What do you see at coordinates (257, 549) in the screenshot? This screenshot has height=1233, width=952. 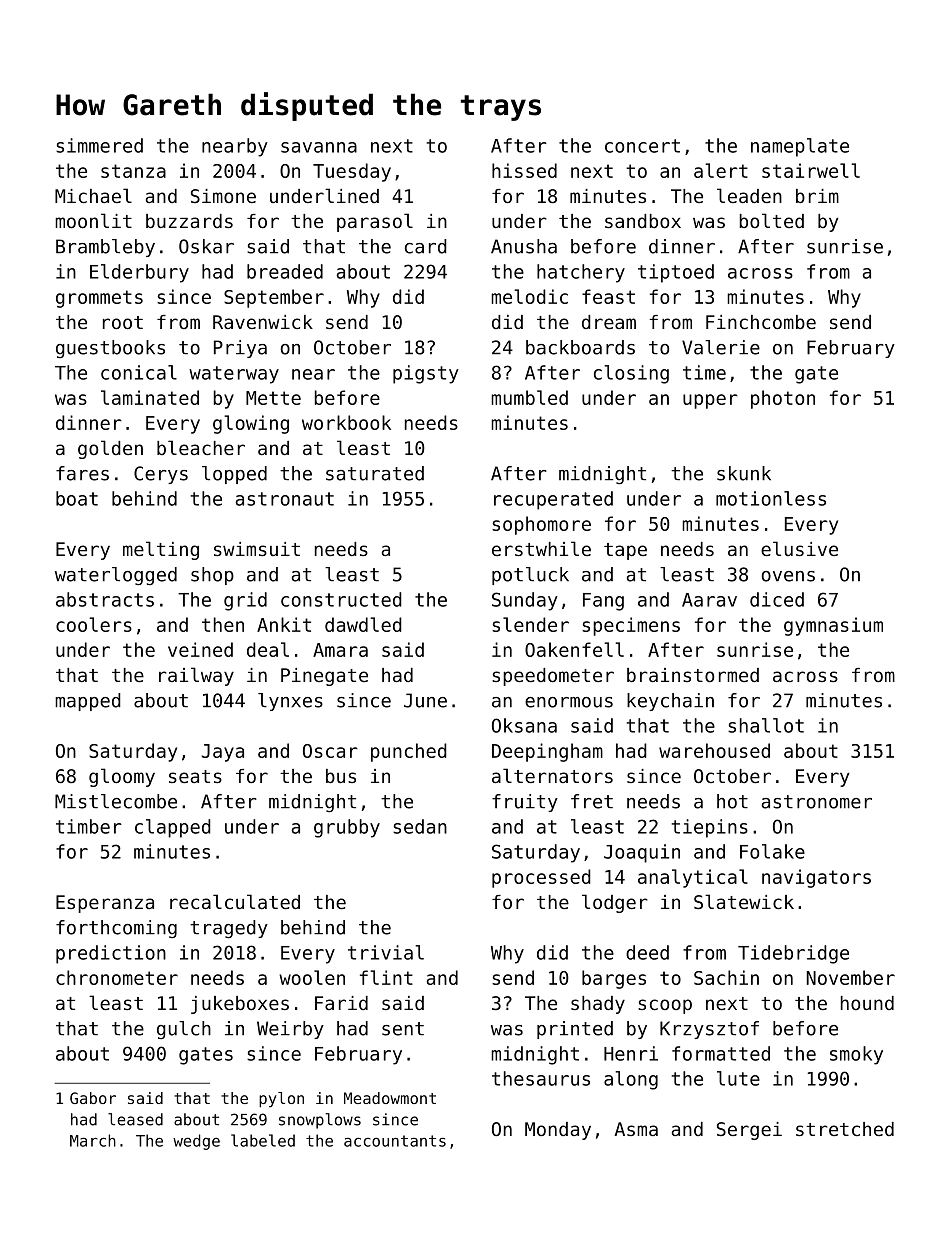 I see `swimsuit` at bounding box center [257, 549].
